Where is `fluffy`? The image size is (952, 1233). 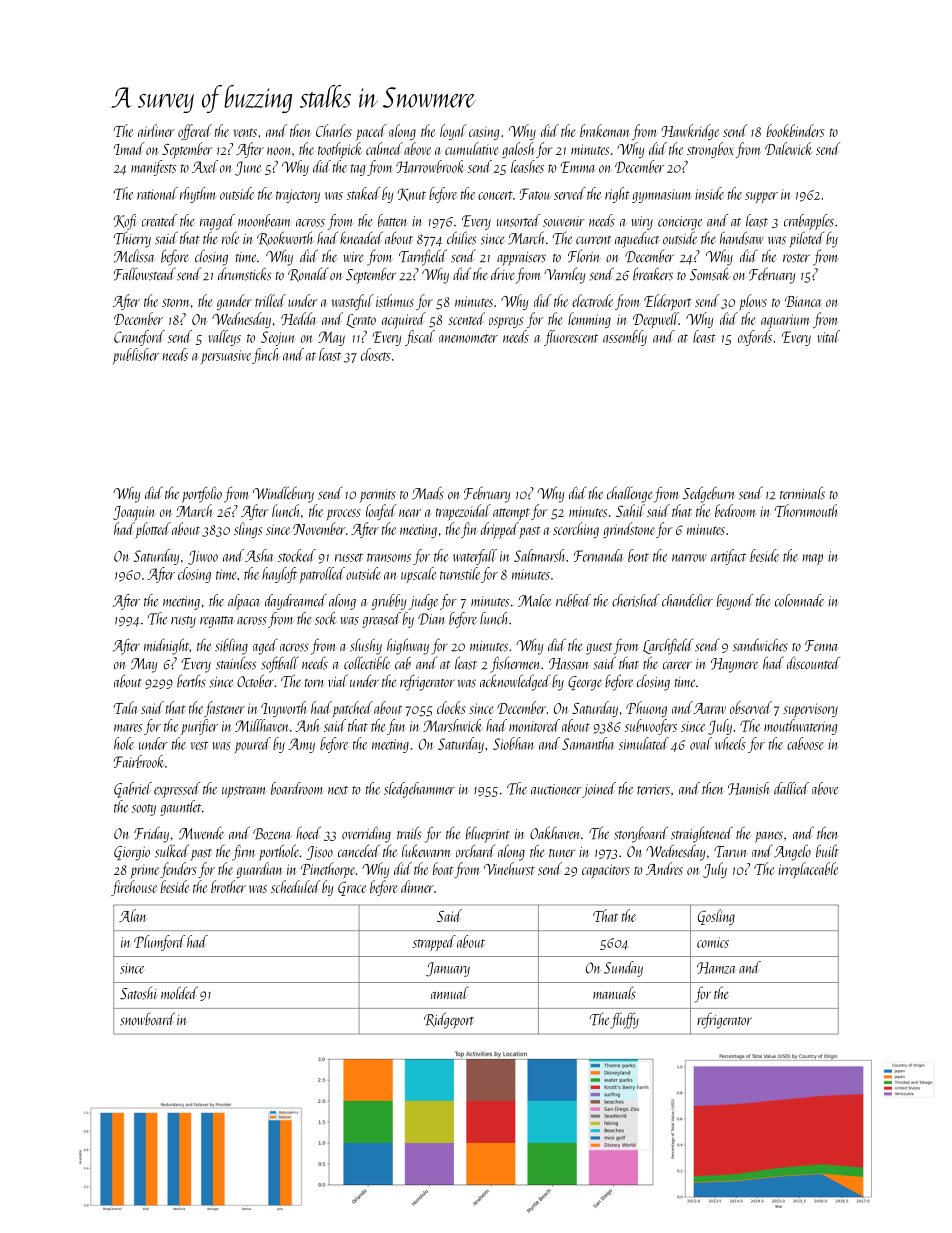 fluffy is located at coordinates (624, 1020).
